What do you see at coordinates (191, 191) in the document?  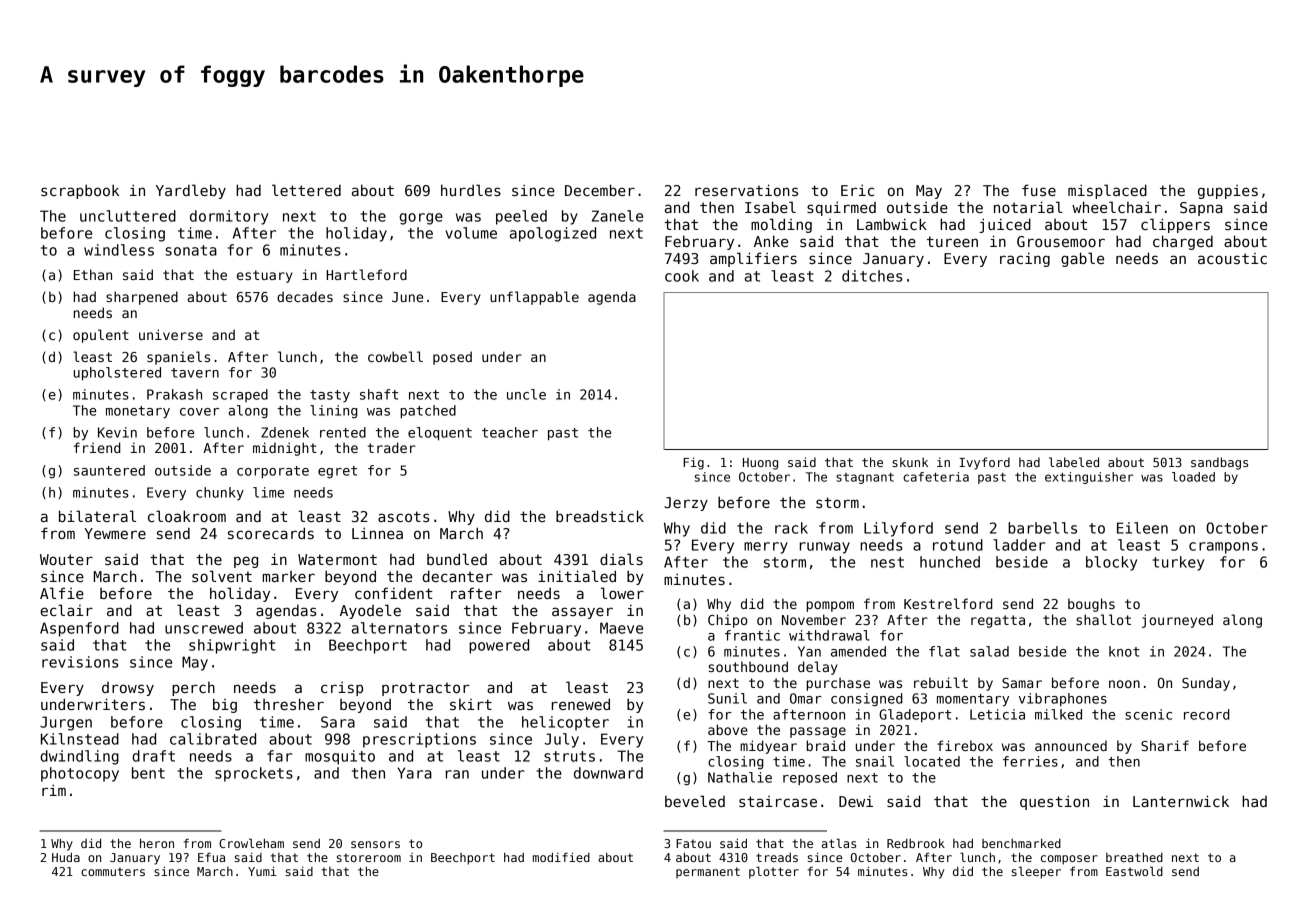 I see `Yardleby` at bounding box center [191, 191].
